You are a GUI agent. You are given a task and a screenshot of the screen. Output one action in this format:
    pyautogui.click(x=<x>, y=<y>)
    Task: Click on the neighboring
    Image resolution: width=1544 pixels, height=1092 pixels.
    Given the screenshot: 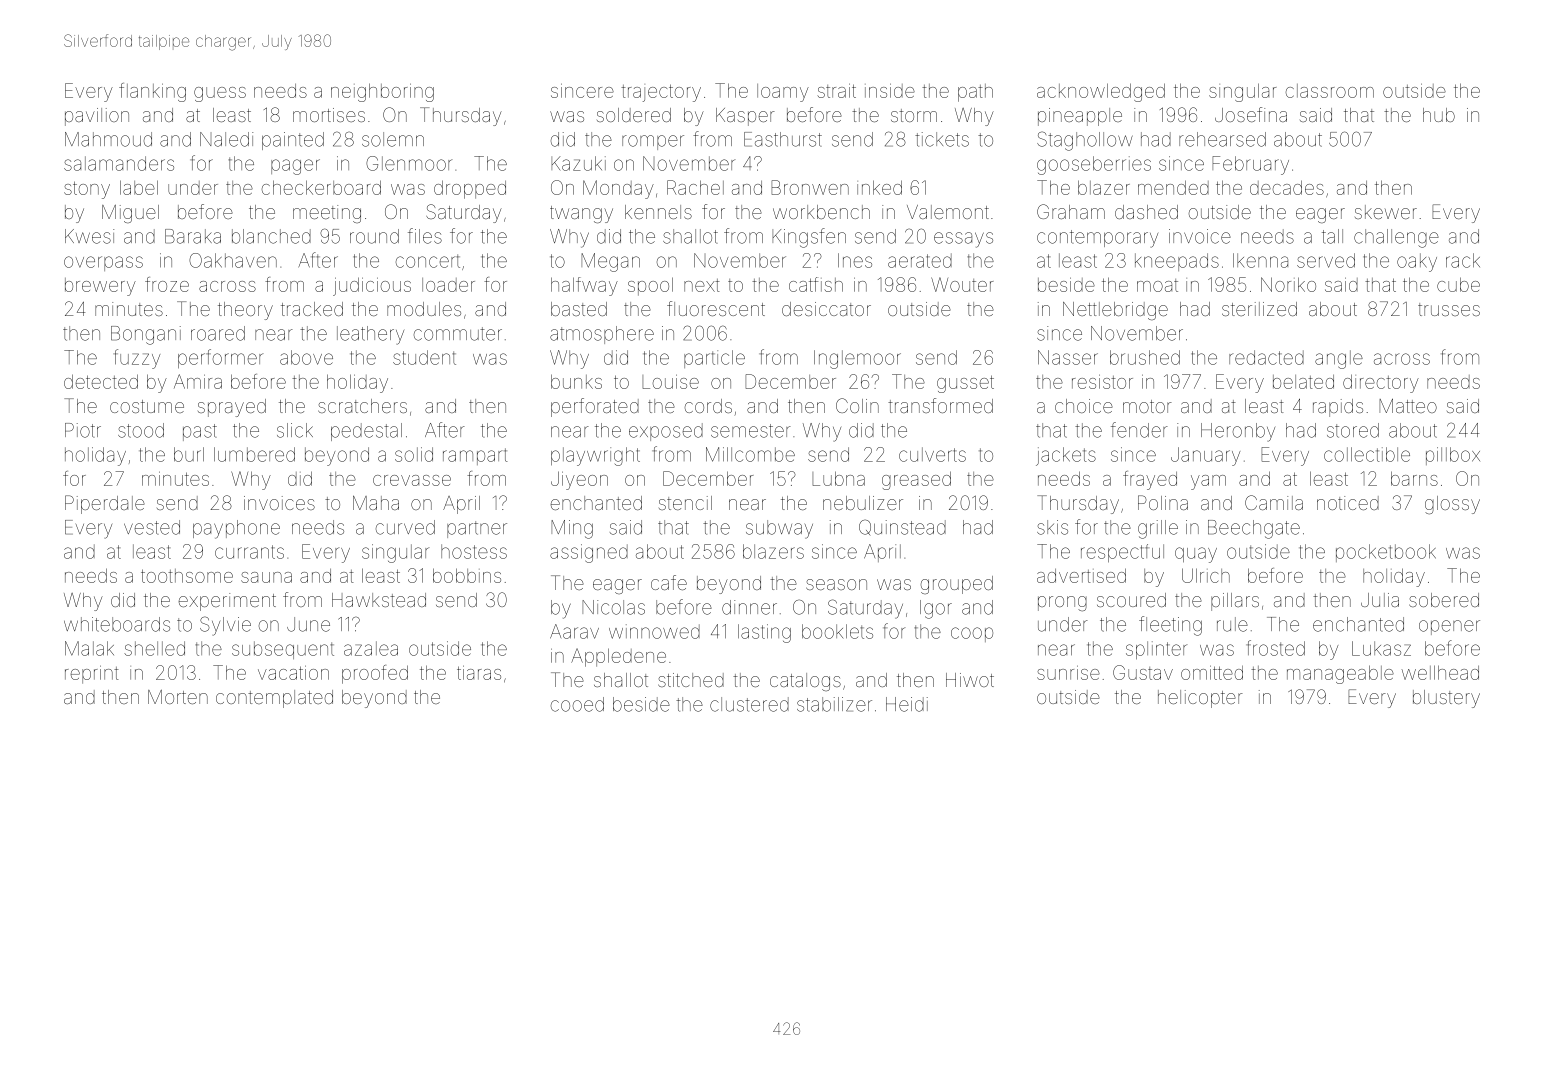 What is the action you would take?
    pyautogui.click(x=382, y=92)
